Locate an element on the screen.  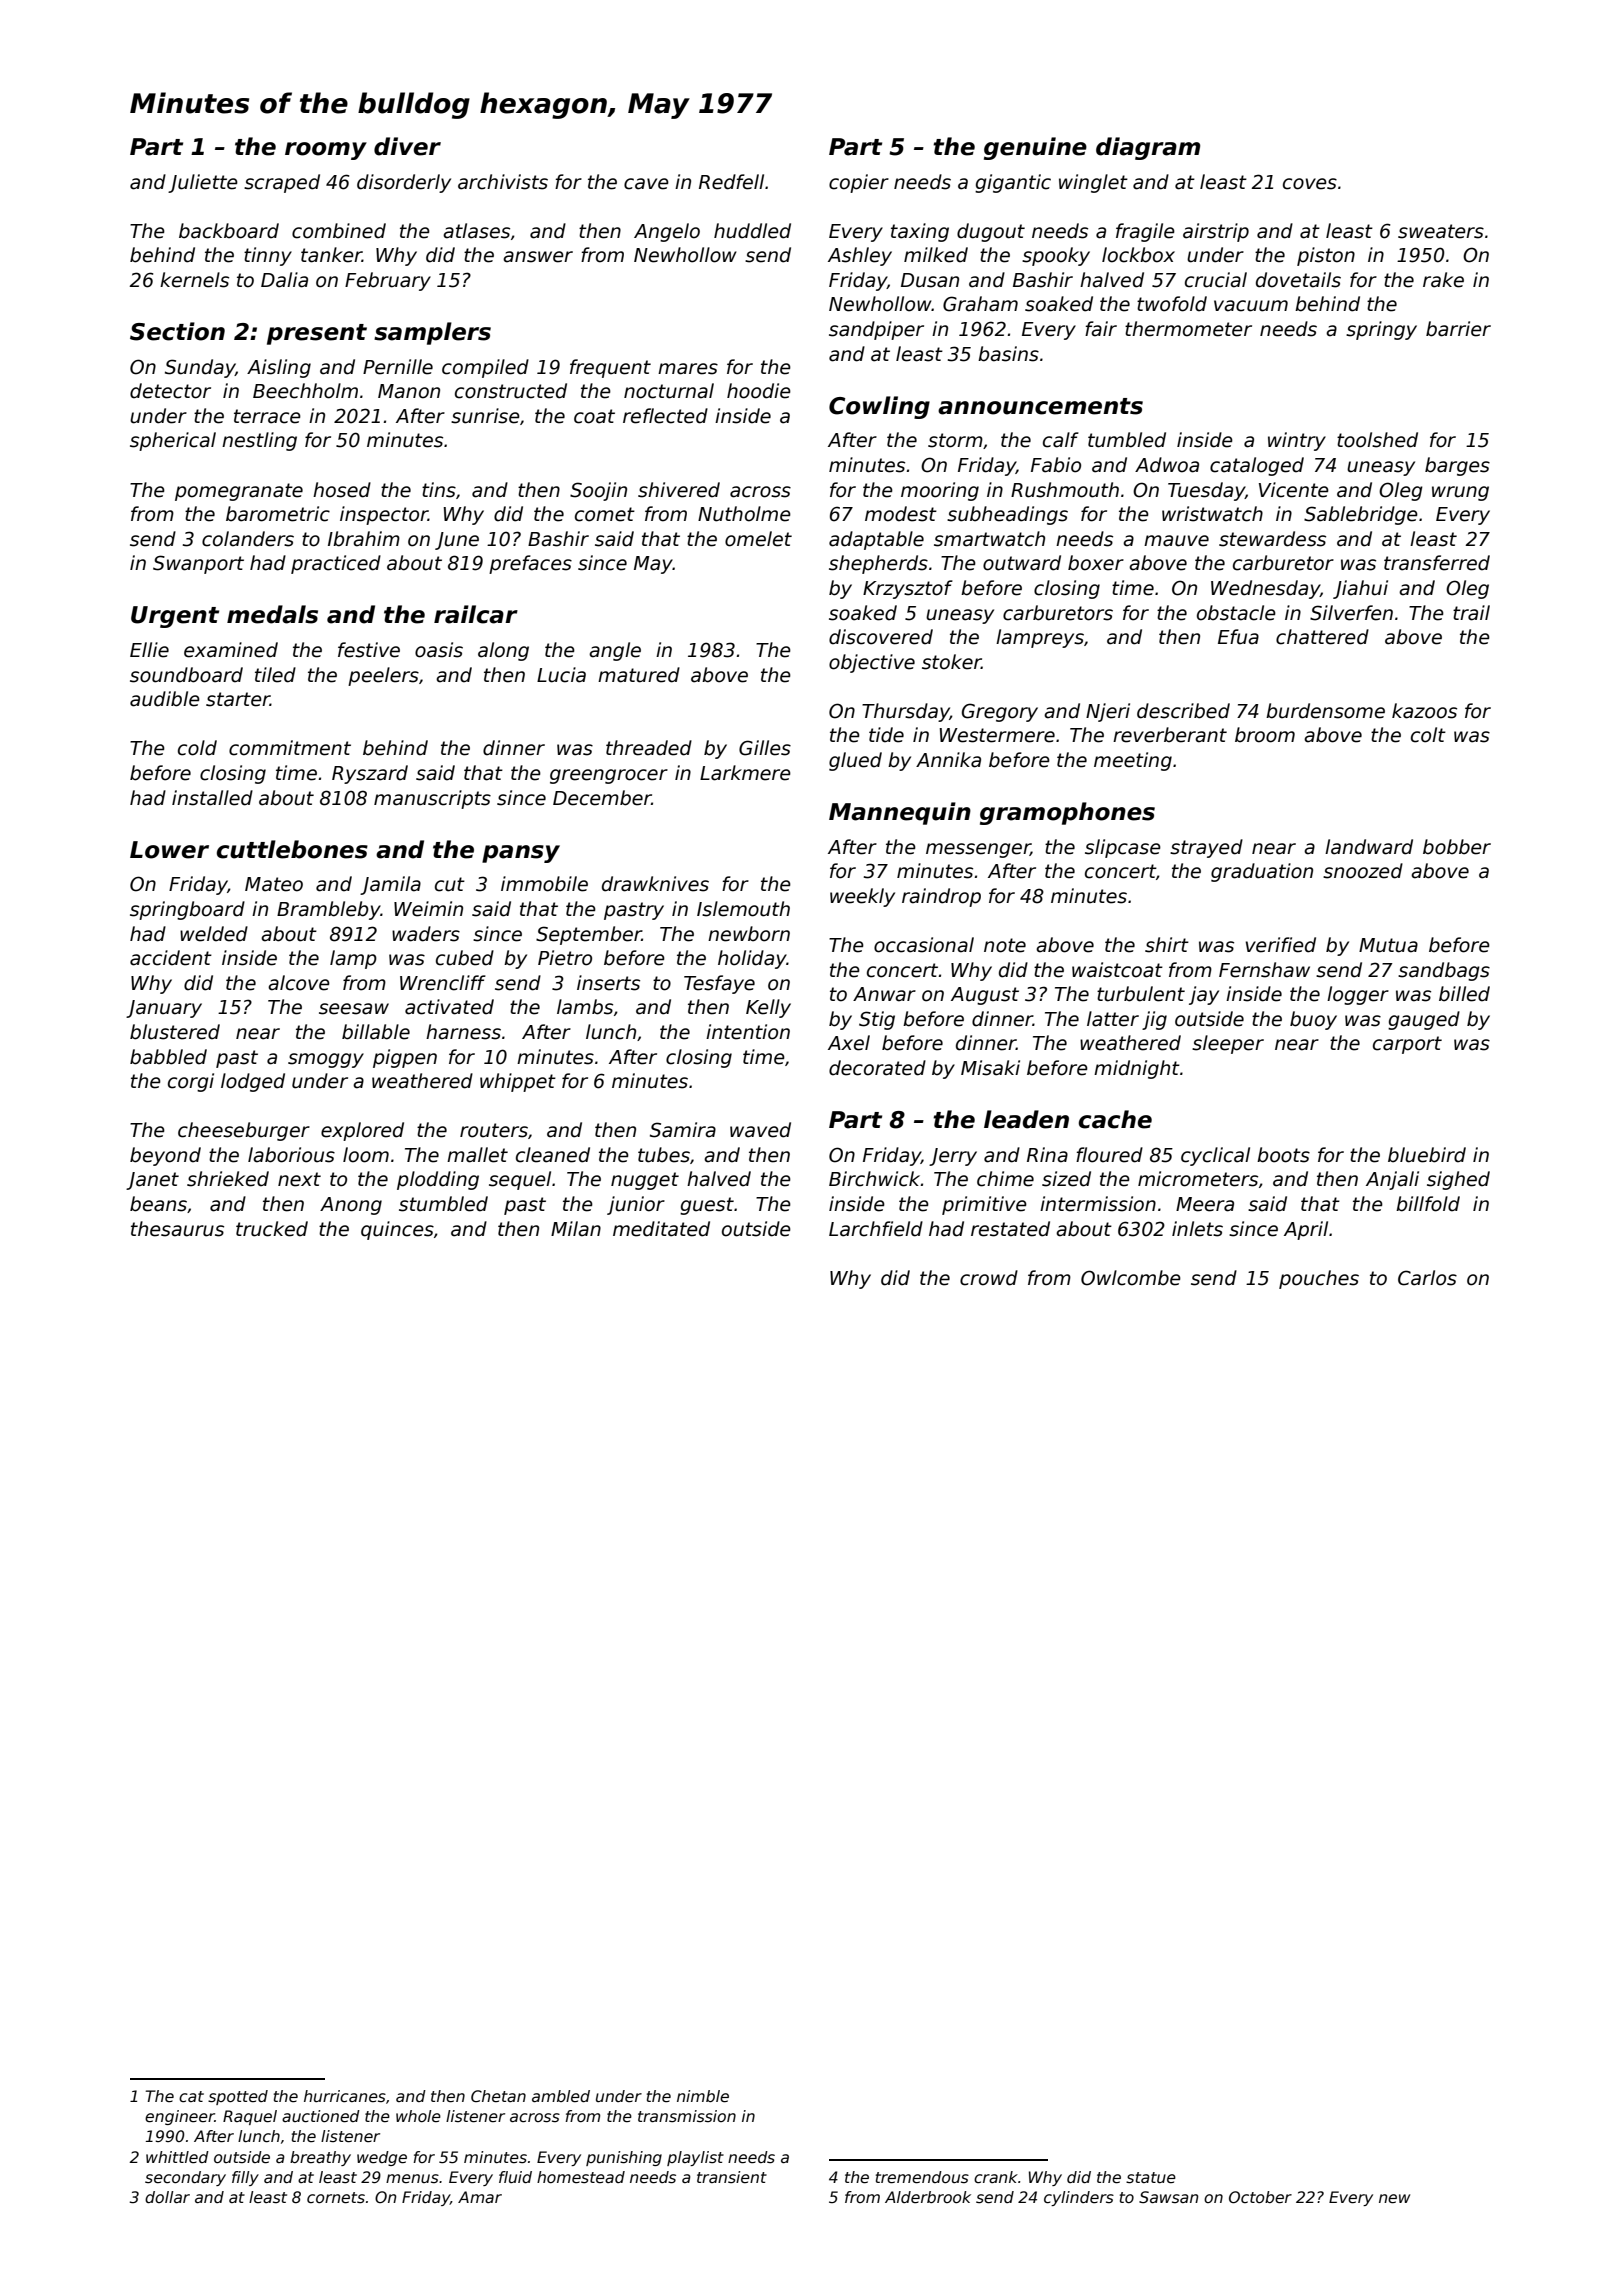
sandpiper is located at coordinates (876, 330).
